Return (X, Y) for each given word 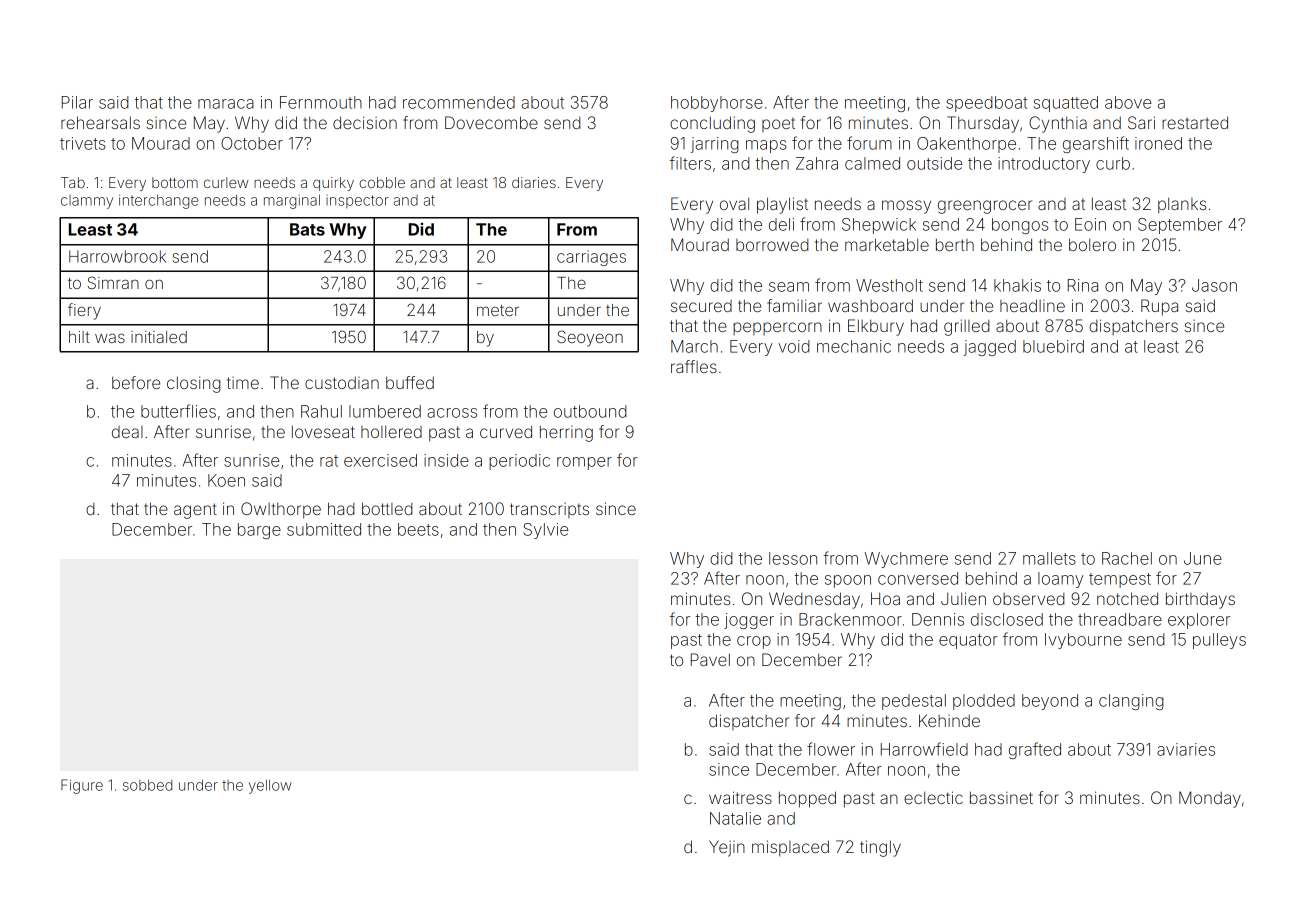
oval (734, 203)
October (252, 143)
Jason (1214, 285)
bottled (387, 508)
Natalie (735, 818)
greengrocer (985, 207)
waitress (740, 797)
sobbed (147, 785)
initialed (159, 337)
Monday (1210, 799)
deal (127, 432)
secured (701, 306)
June (1203, 558)
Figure (82, 786)
